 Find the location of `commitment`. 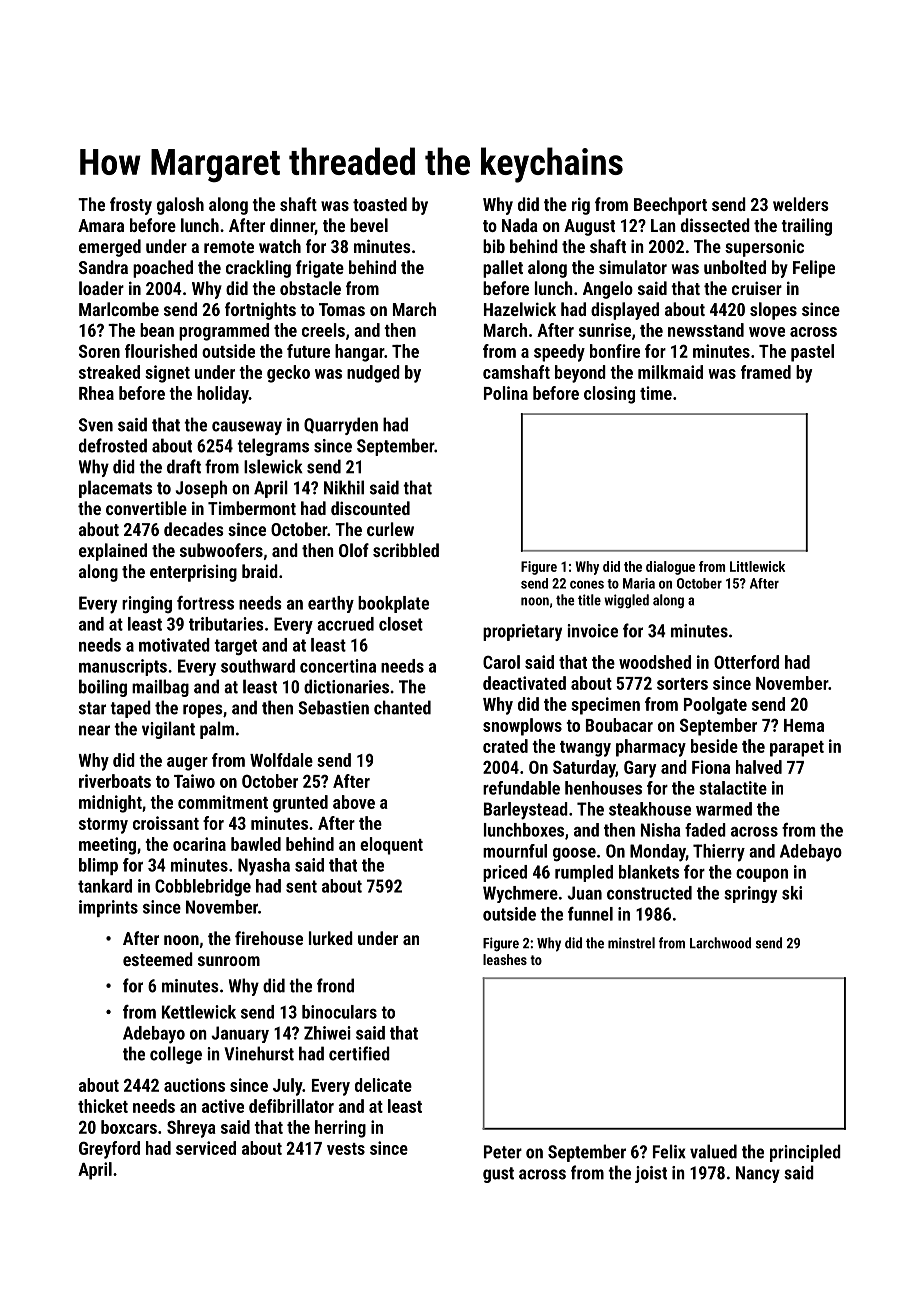

commitment is located at coordinates (223, 802).
